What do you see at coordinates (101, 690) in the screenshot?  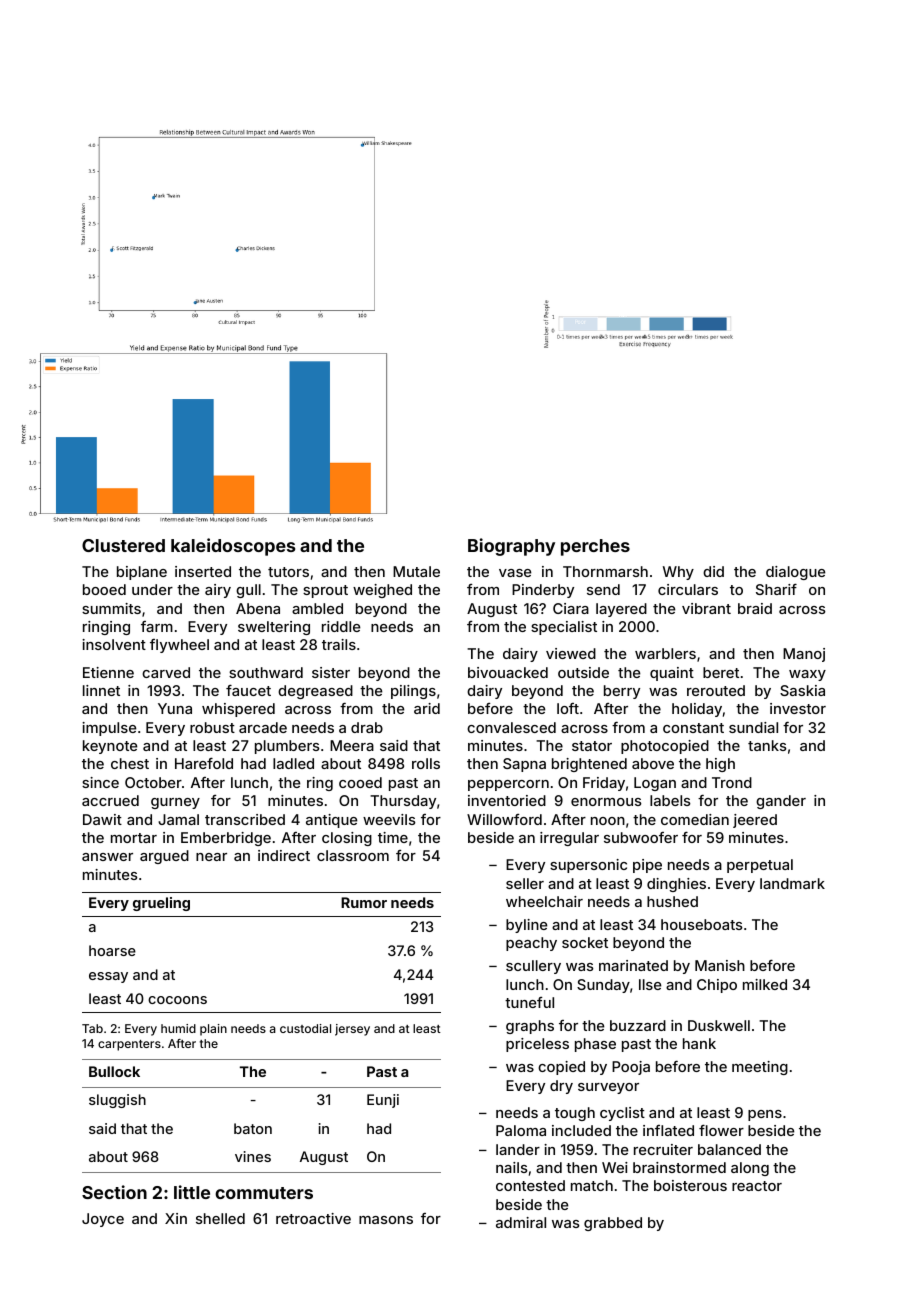 I see `linnet` at bounding box center [101, 690].
